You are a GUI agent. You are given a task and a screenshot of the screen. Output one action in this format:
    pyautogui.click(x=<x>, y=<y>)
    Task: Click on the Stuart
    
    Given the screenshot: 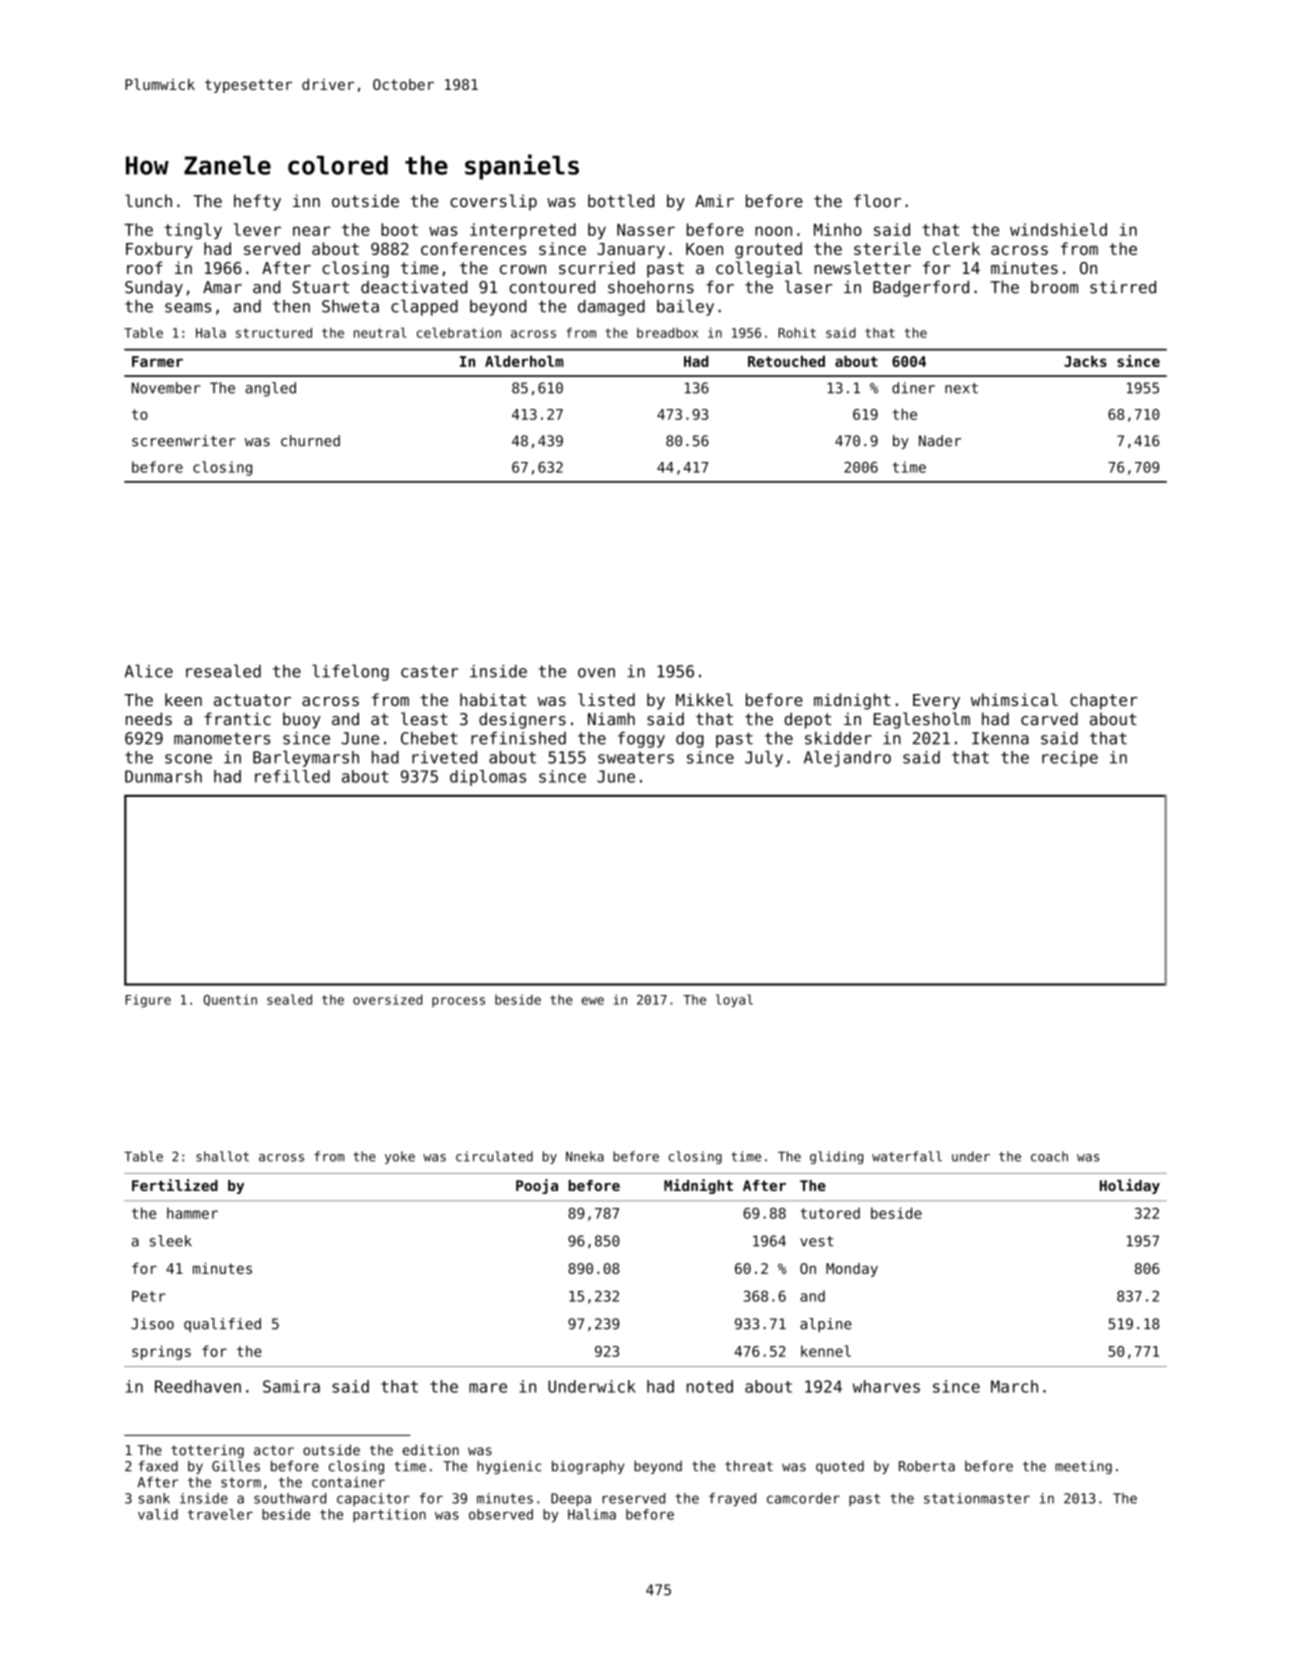 What is the action you would take?
    pyautogui.click(x=320, y=287)
